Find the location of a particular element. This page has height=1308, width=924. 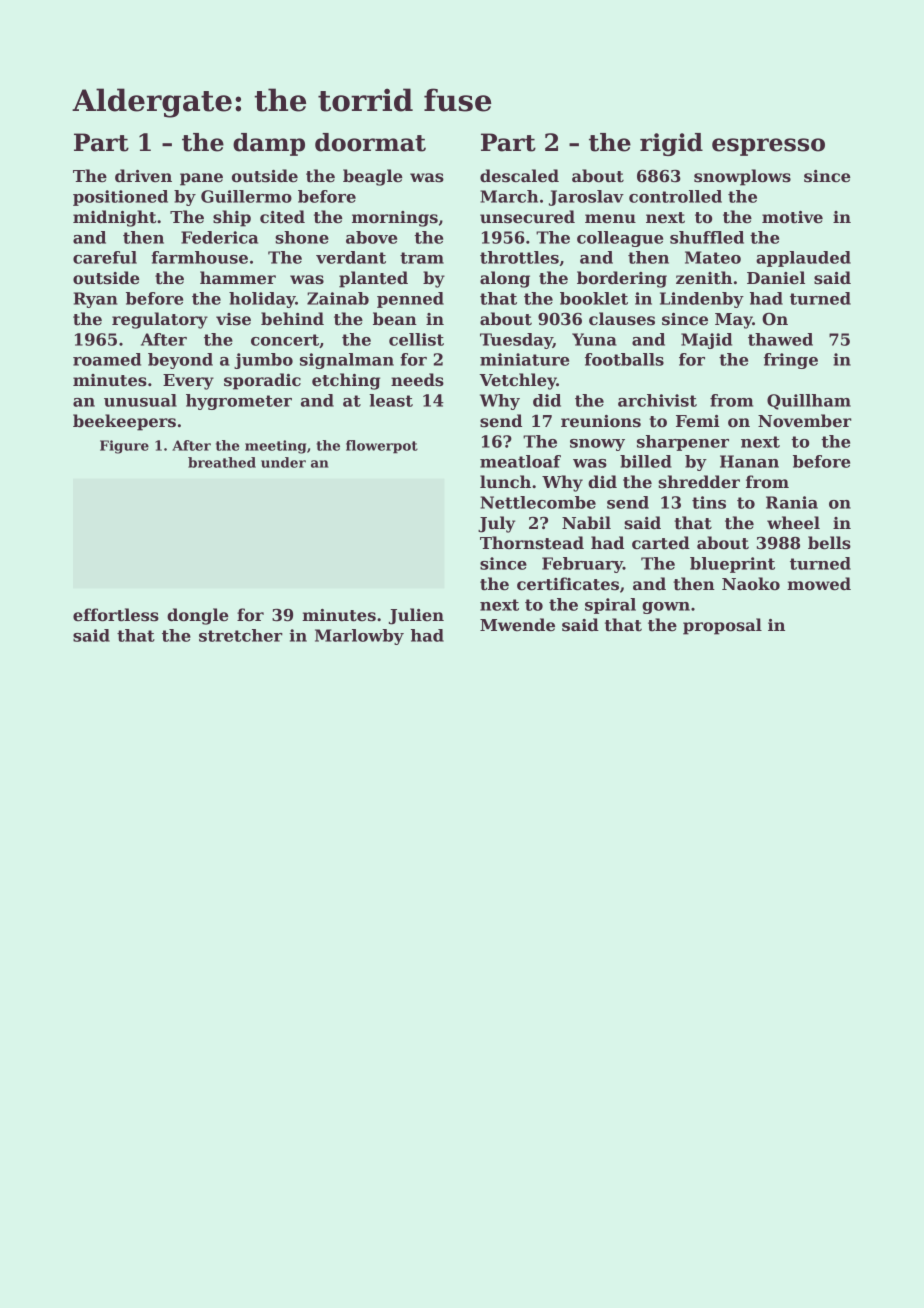

zenith is located at coordinates (704, 278).
